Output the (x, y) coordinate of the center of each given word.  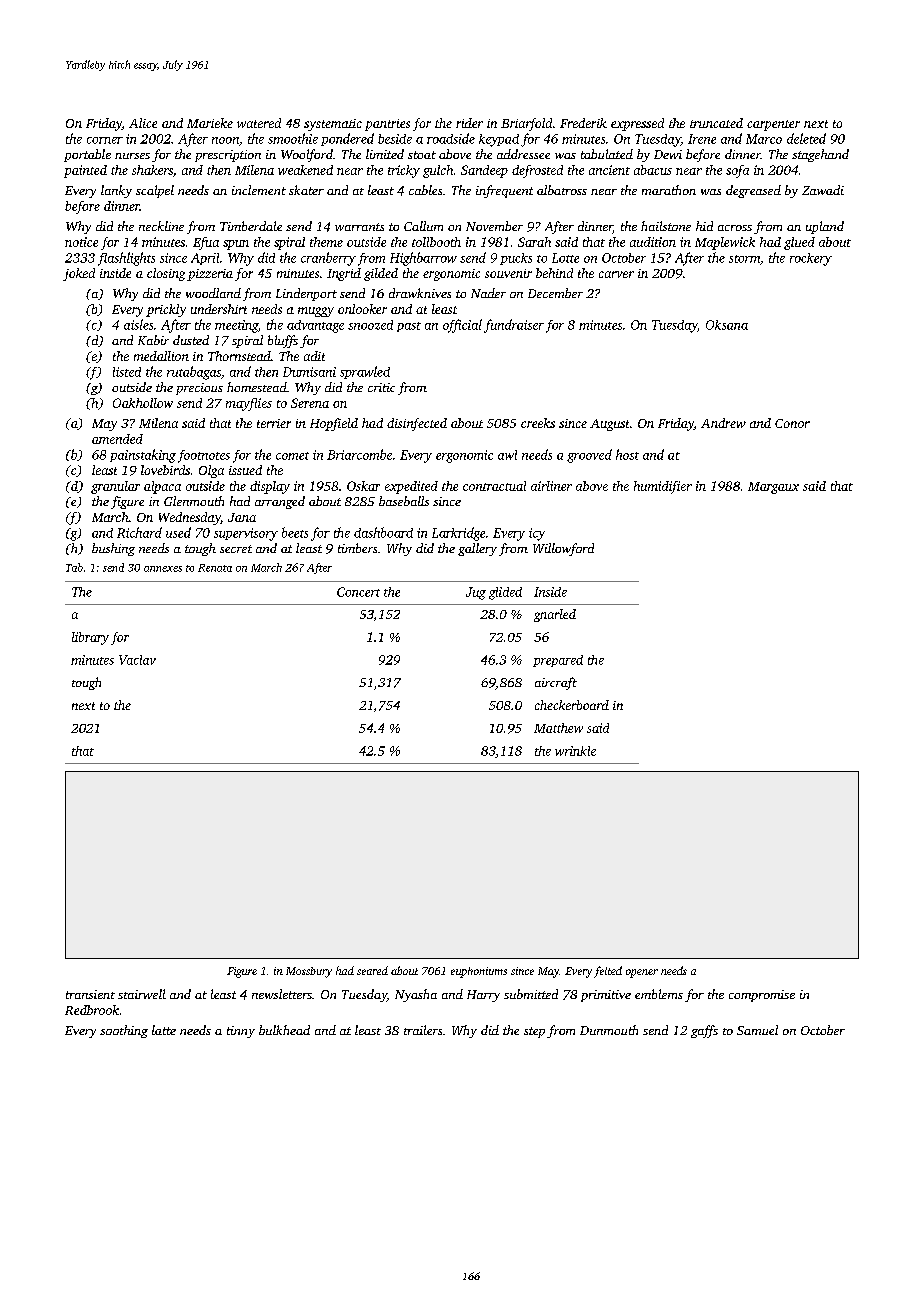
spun (236, 245)
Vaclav (137, 660)
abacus (653, 170)
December (555, 293)
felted (608, 972)
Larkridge (458, 534)
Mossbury (309, 972)
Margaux (773, 488)
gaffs (704, 1031)
